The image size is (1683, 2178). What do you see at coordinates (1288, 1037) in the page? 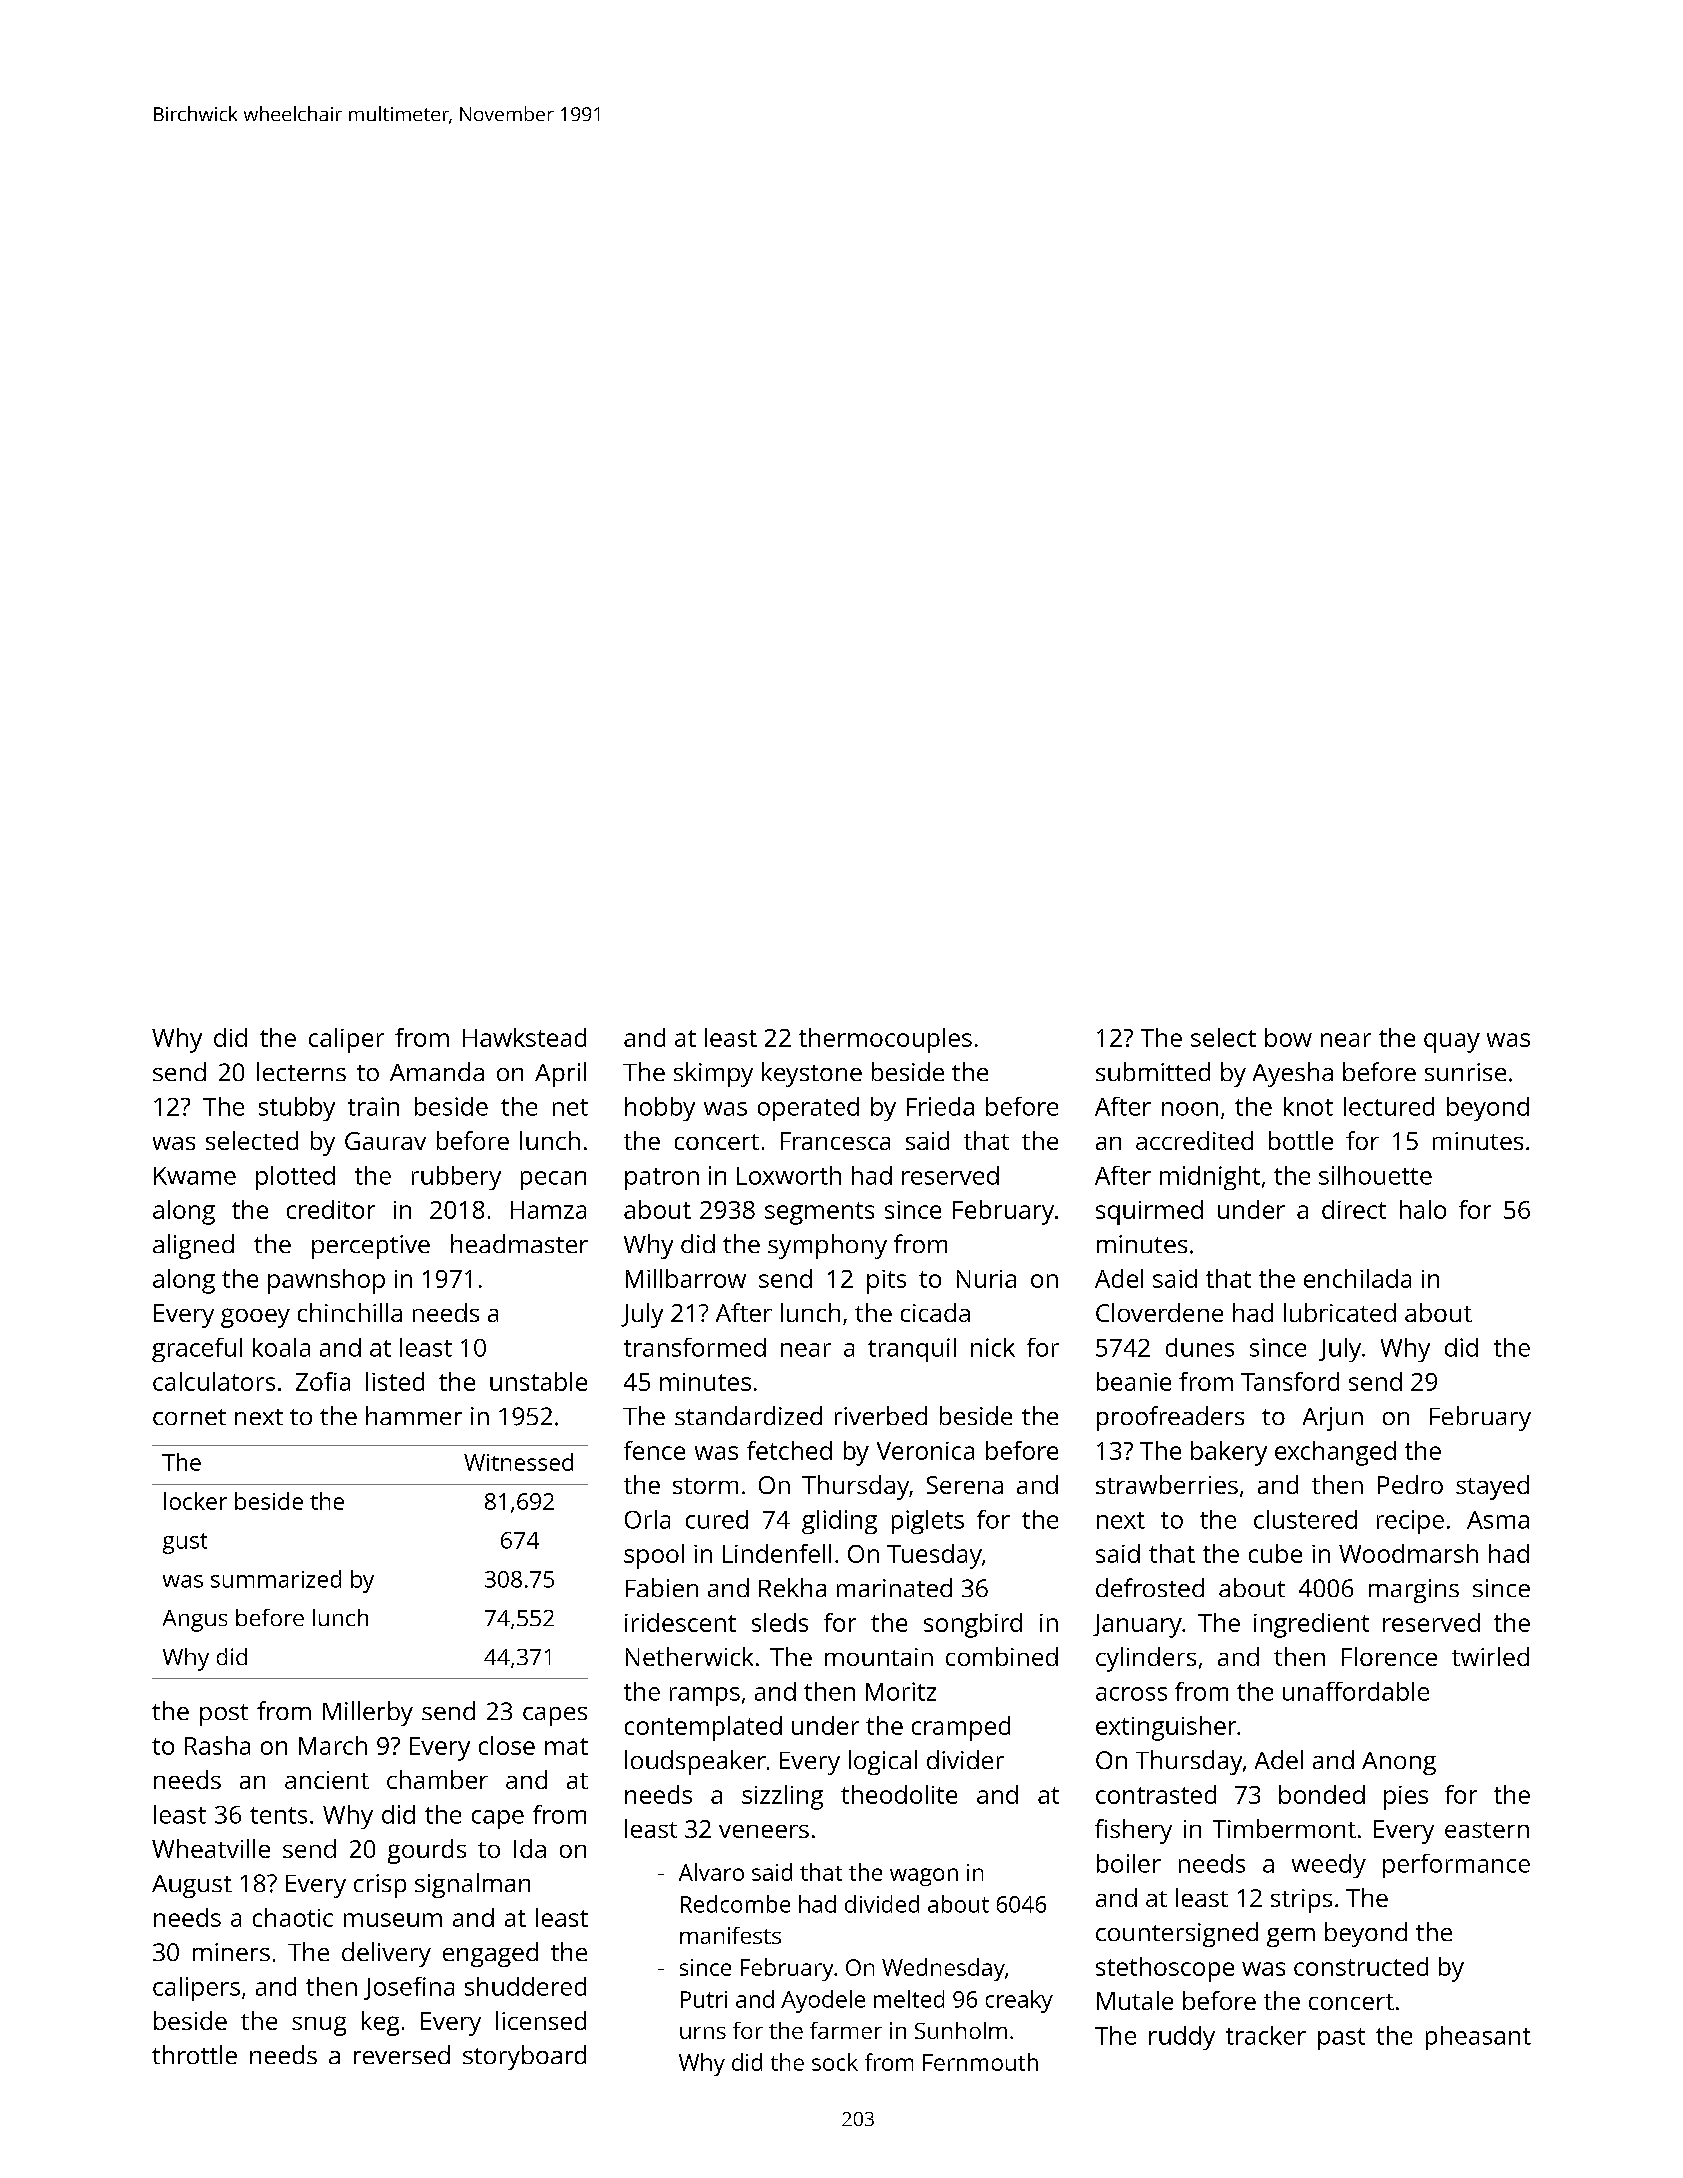
I see `bow` at bounding box center [1288, 1037].
